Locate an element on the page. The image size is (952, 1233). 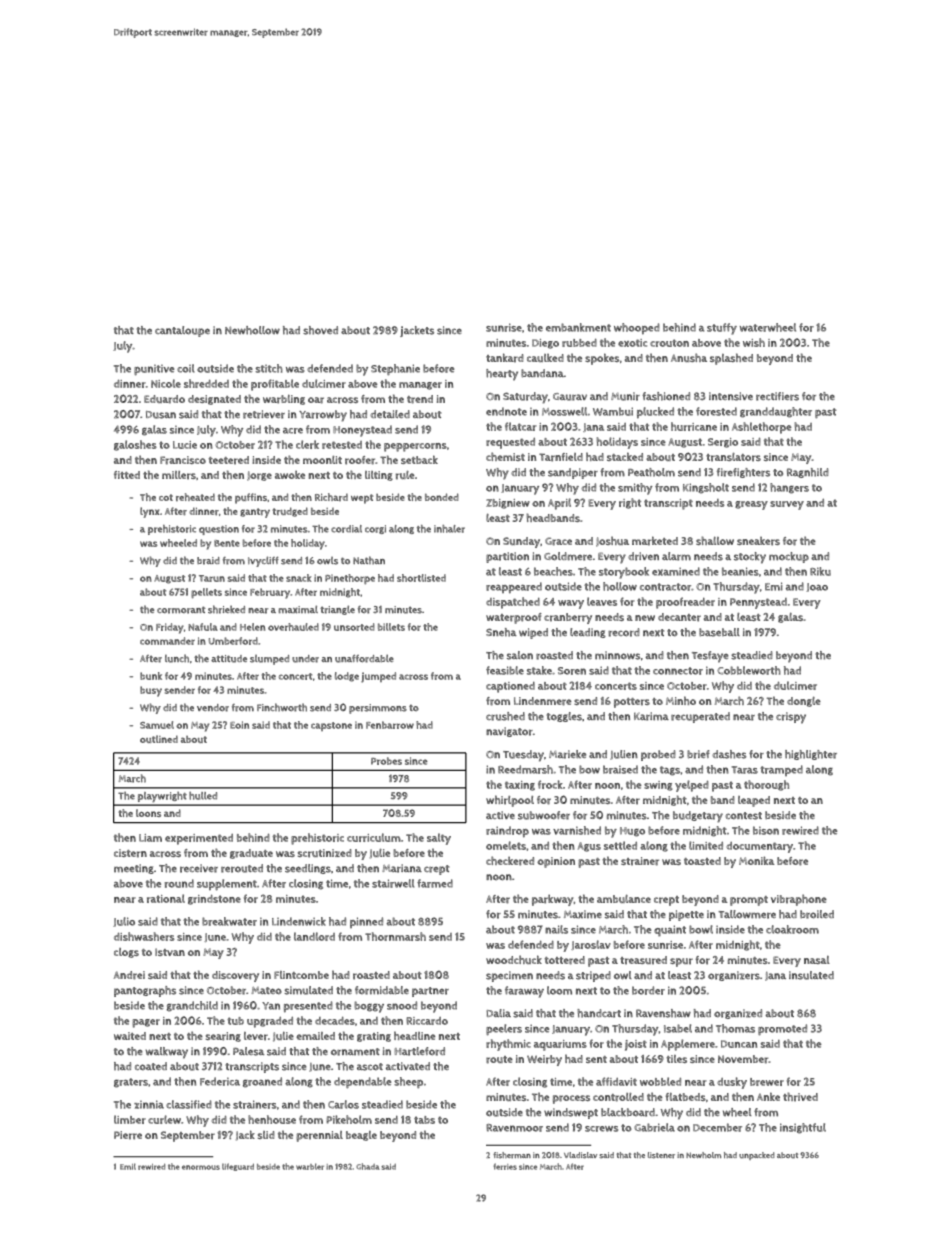
bunk is located at coordinates (151, 676).
